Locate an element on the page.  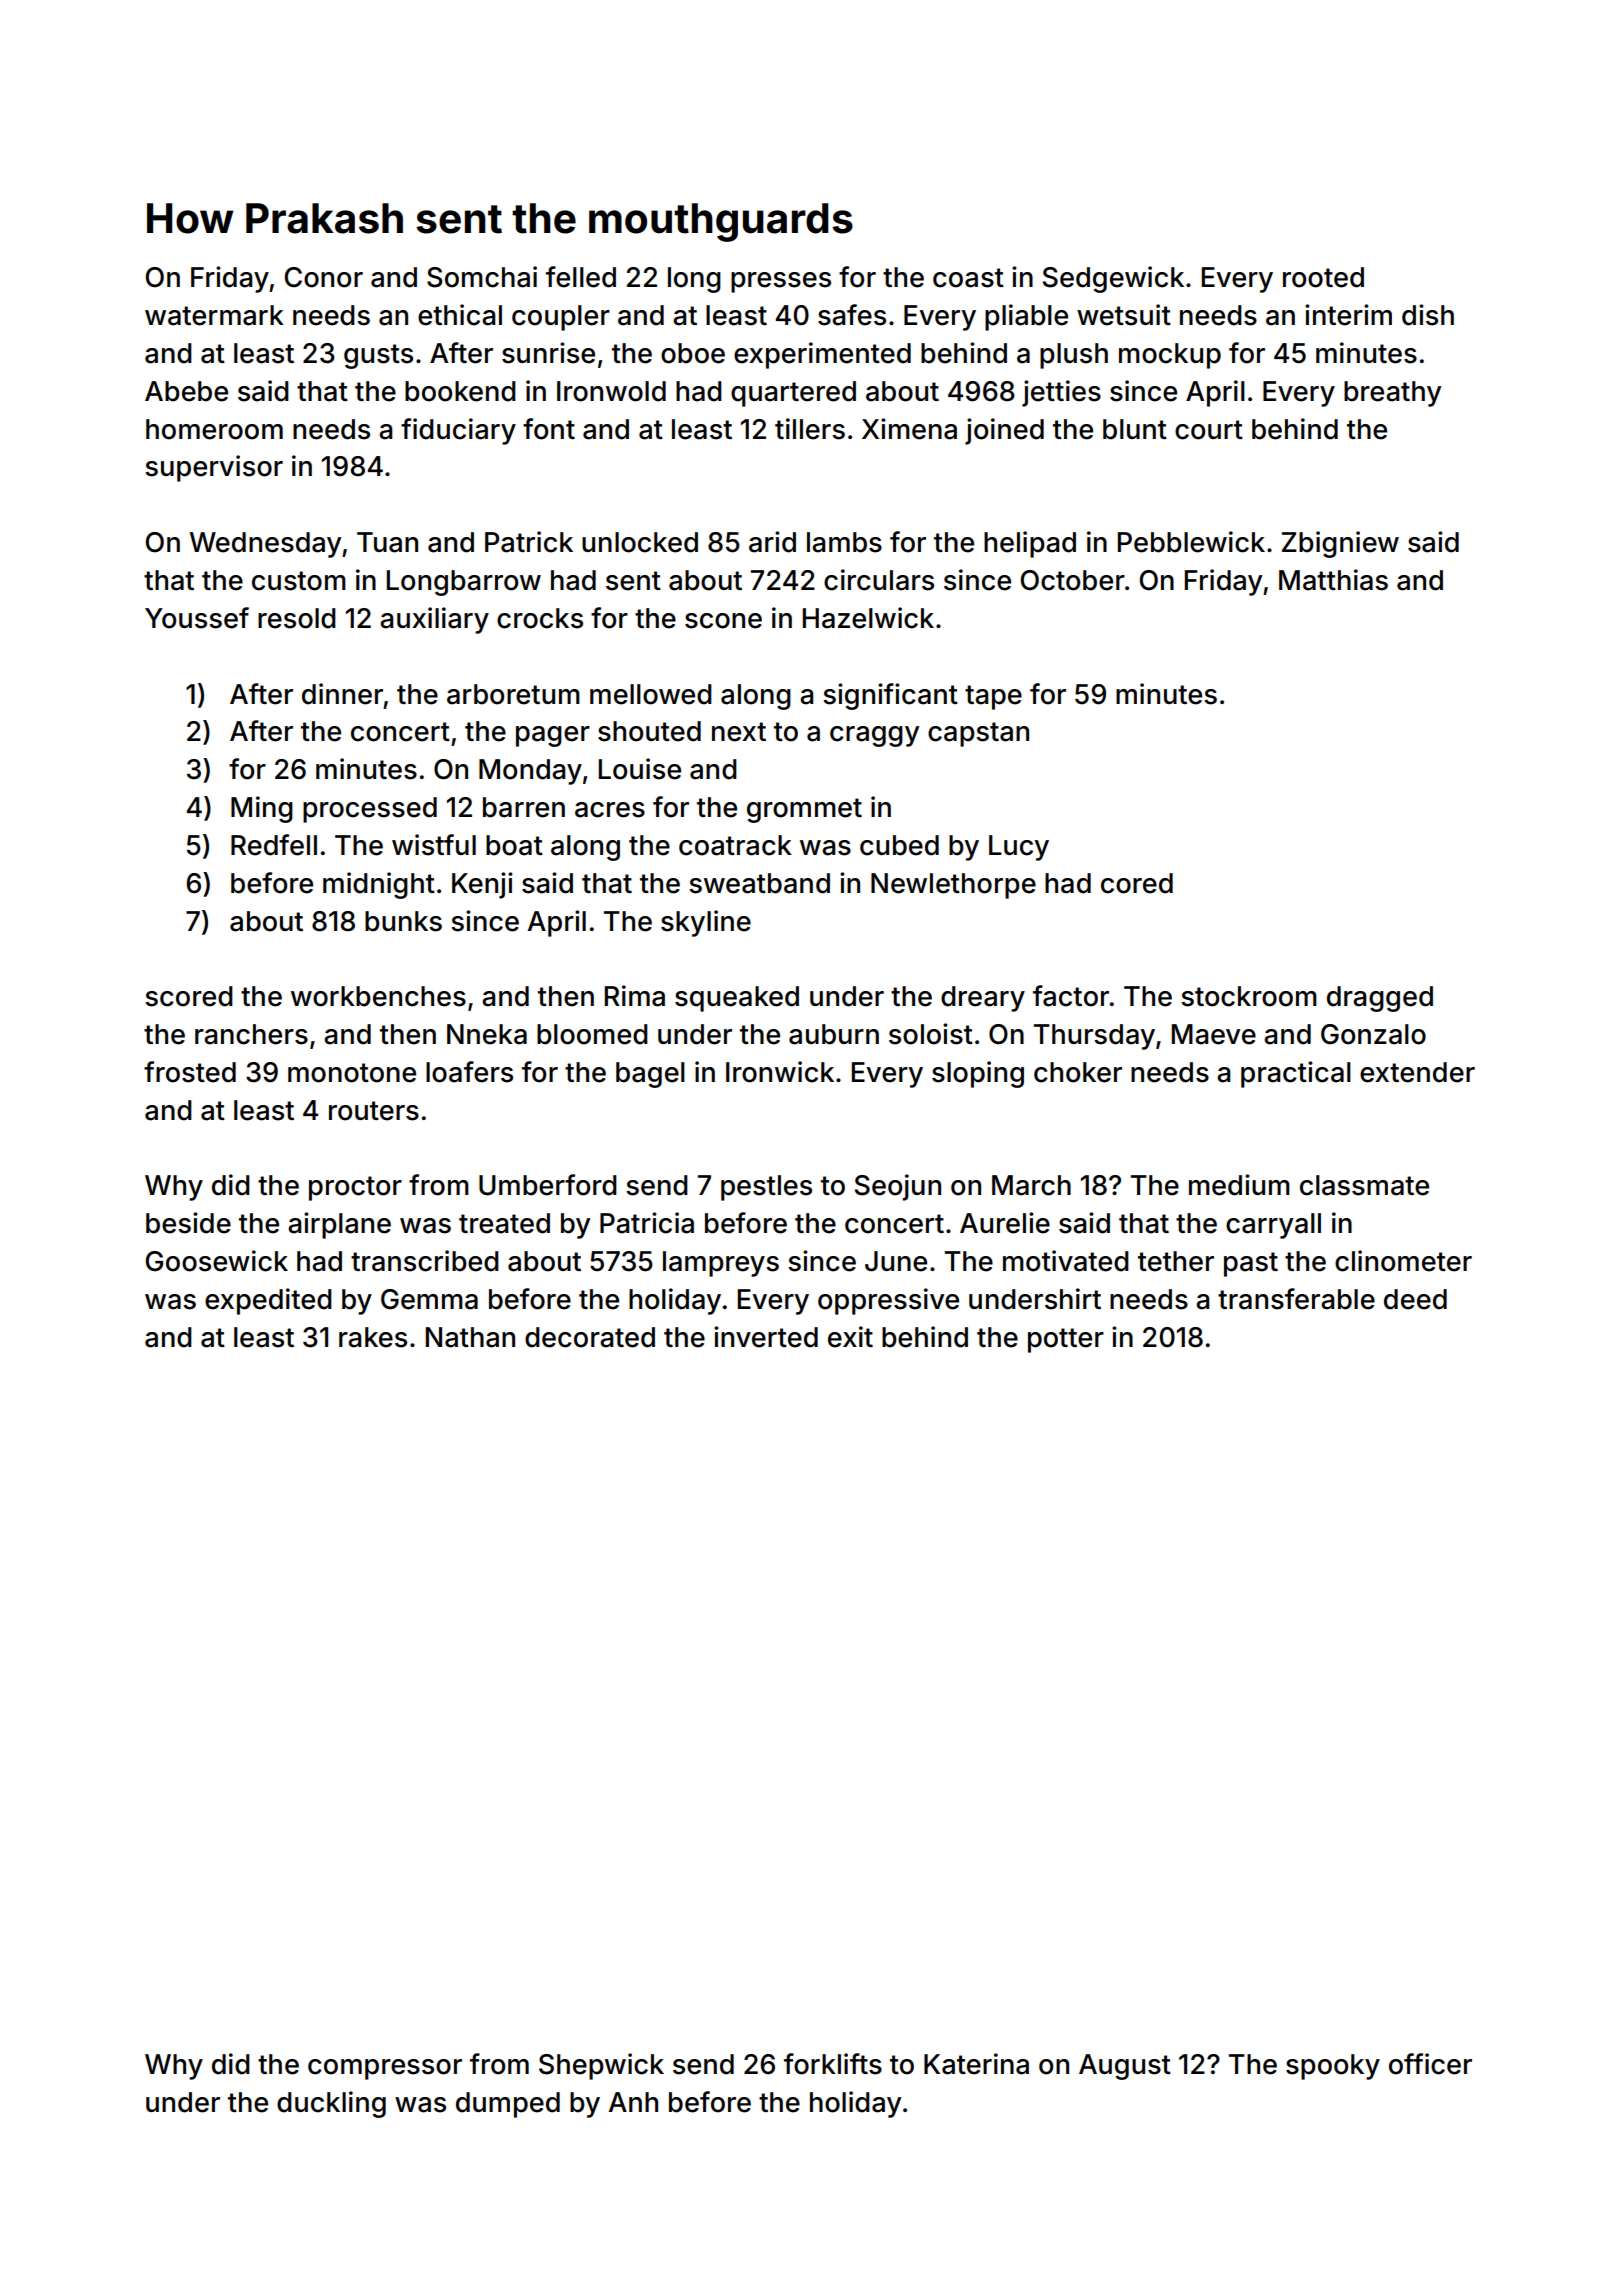
Hazelwick is located at coordinates (868, 618).
